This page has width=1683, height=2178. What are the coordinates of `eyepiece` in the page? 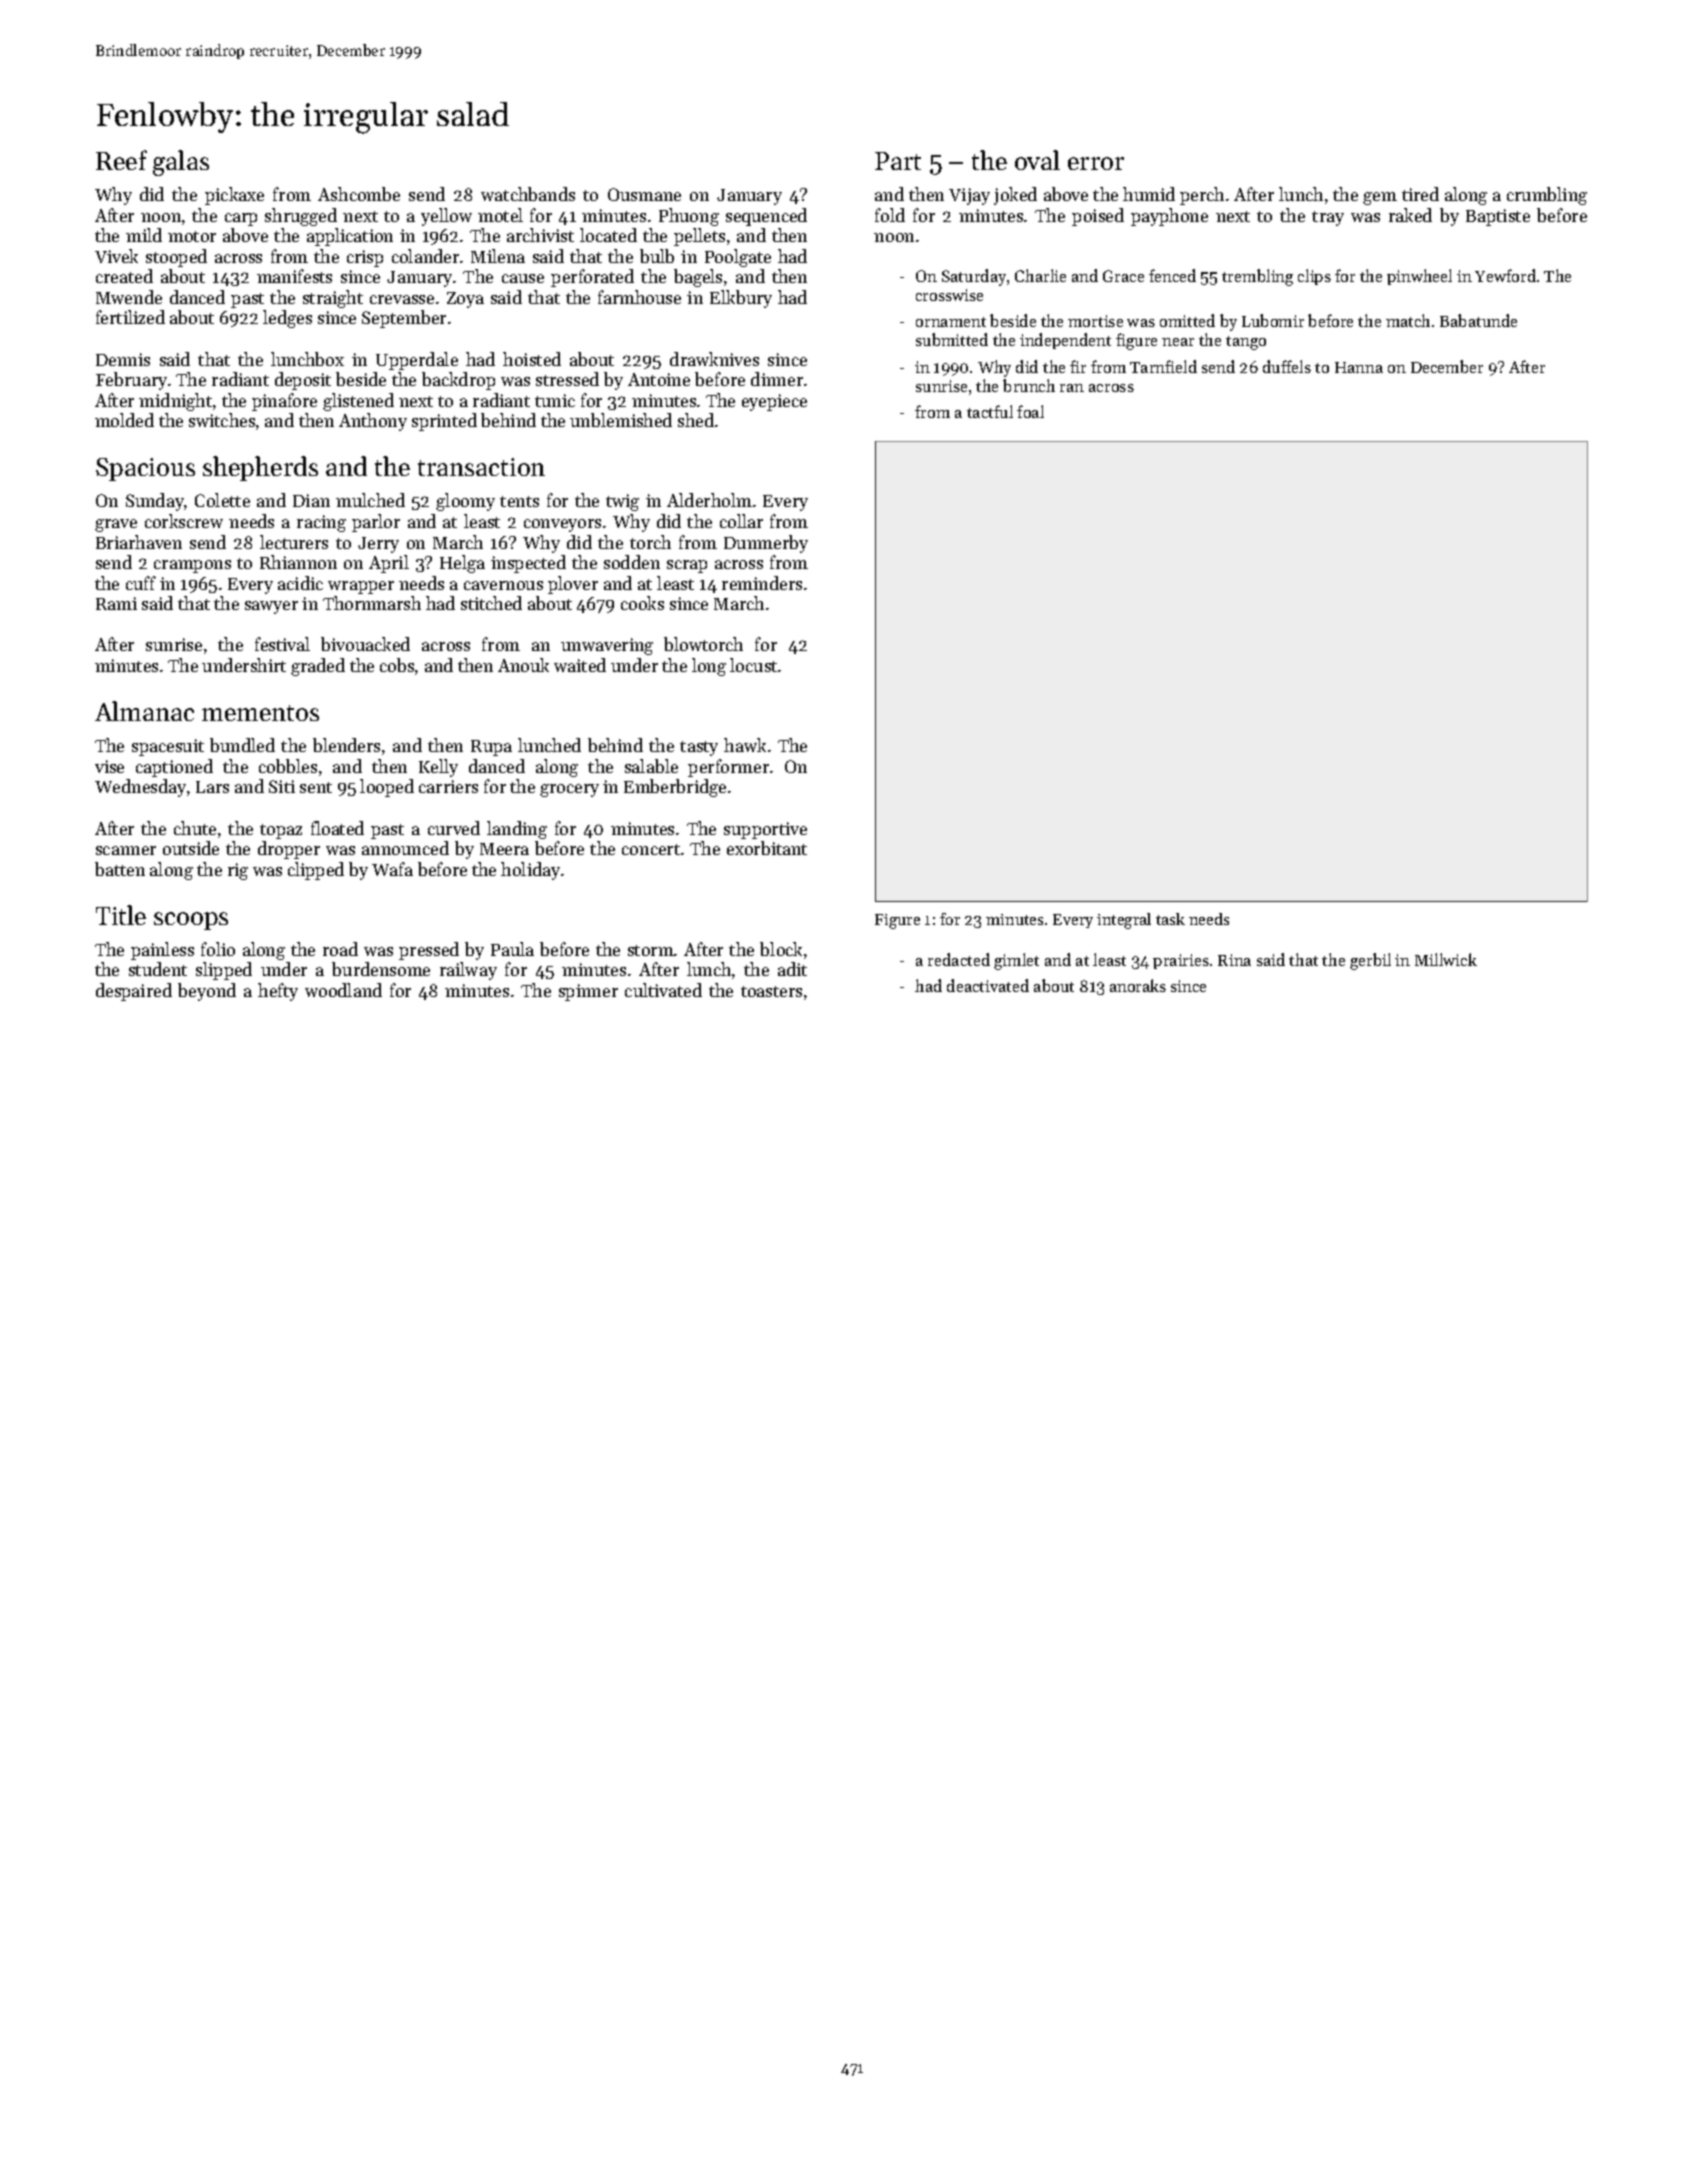 It's located at (774, 402).
